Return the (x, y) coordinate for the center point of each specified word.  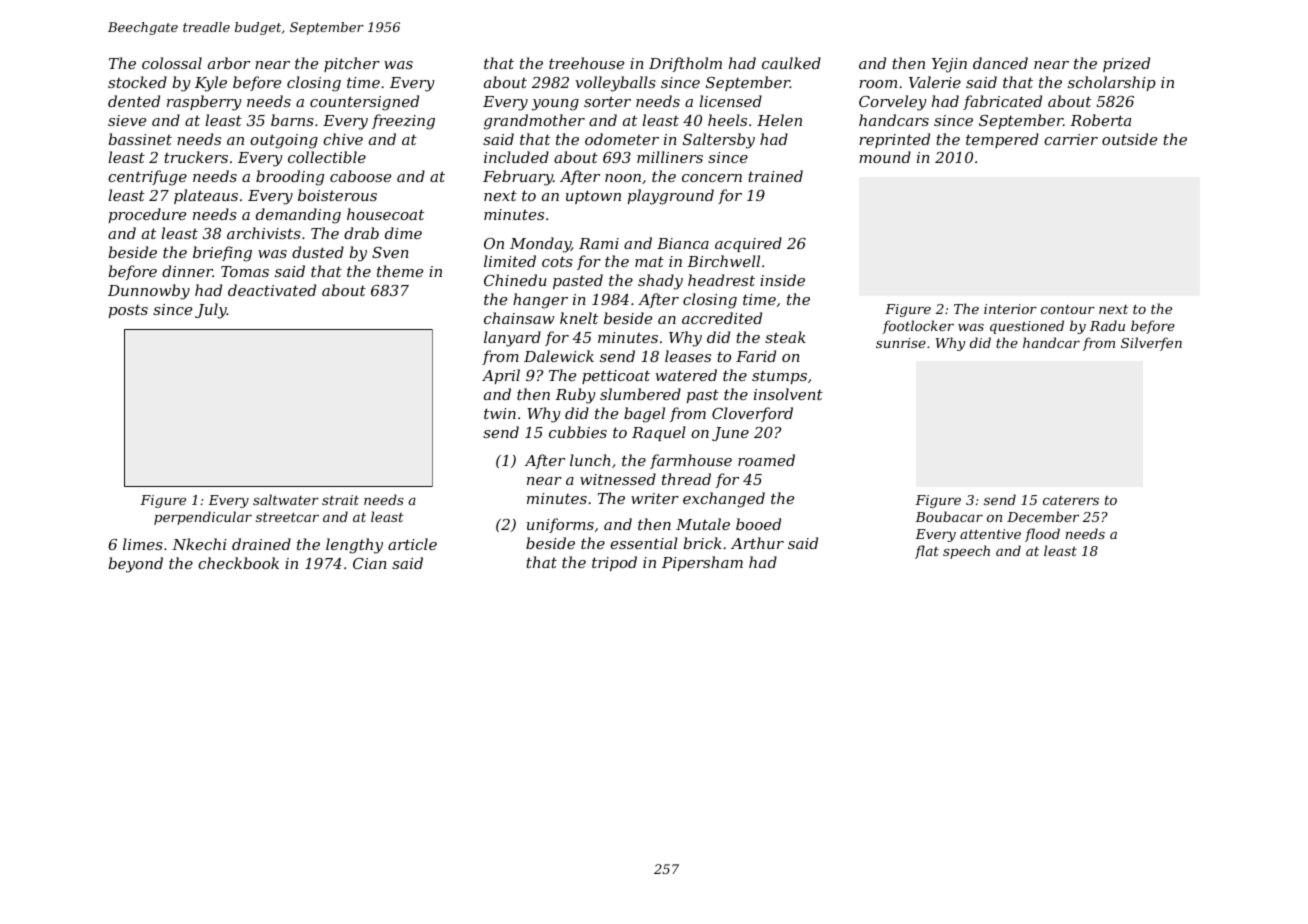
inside (782, 280)
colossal (172, 63)
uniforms (560, 525)
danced (1000, 63)
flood (1042, 535)
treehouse (586, 63)
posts (128, 311)
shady (660, 282)
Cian (370, 563)
